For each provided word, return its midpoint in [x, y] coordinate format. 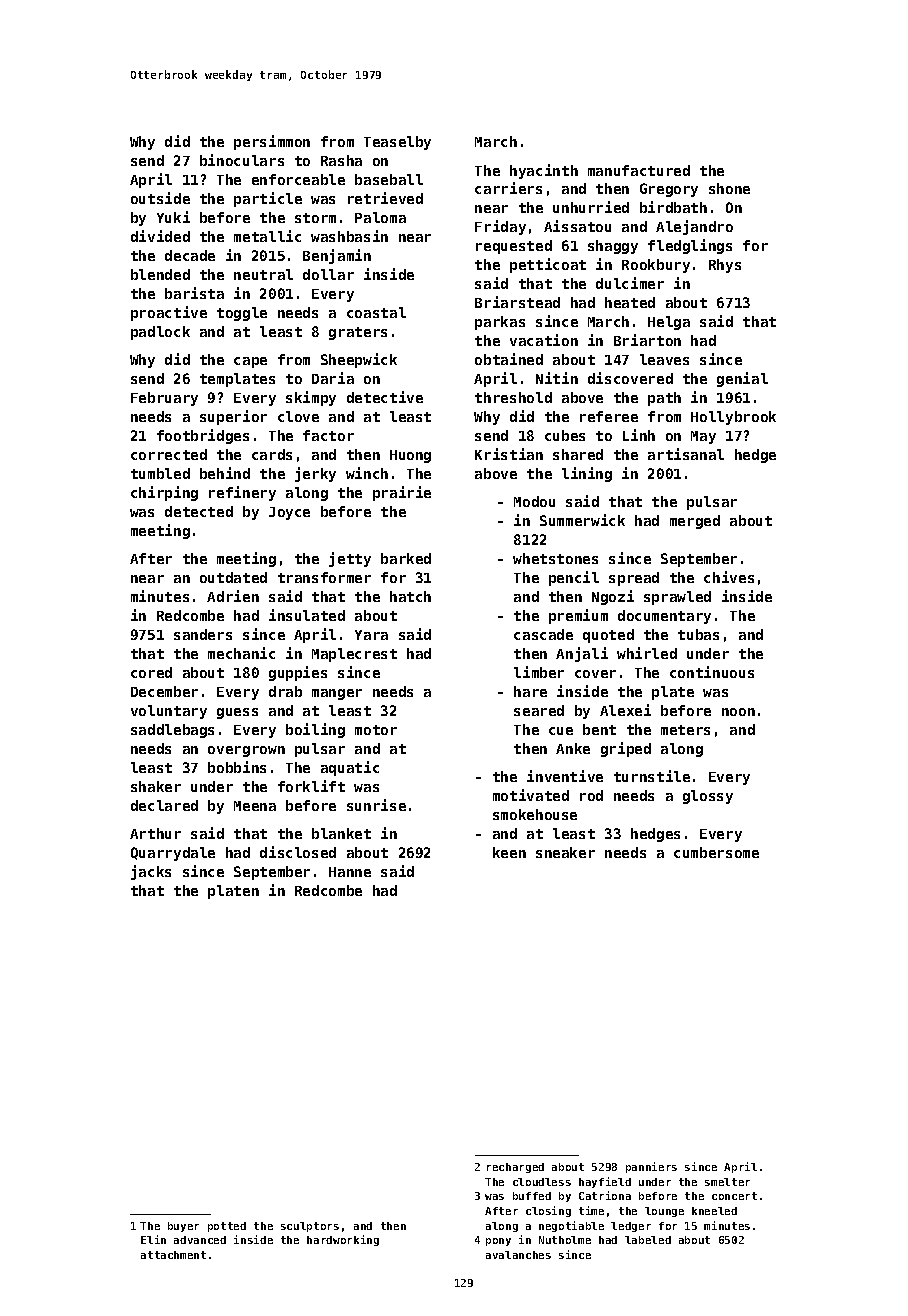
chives [729, 577]
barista [194, 293]
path [664, 399]
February [164, 399]
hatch [410, 596]
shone [729, 188]
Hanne [350, 872]
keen [509, 852]
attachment [173, 1255]
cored [151, 672]
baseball [389, 179]
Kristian [509, 454]
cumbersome [716, 852]
